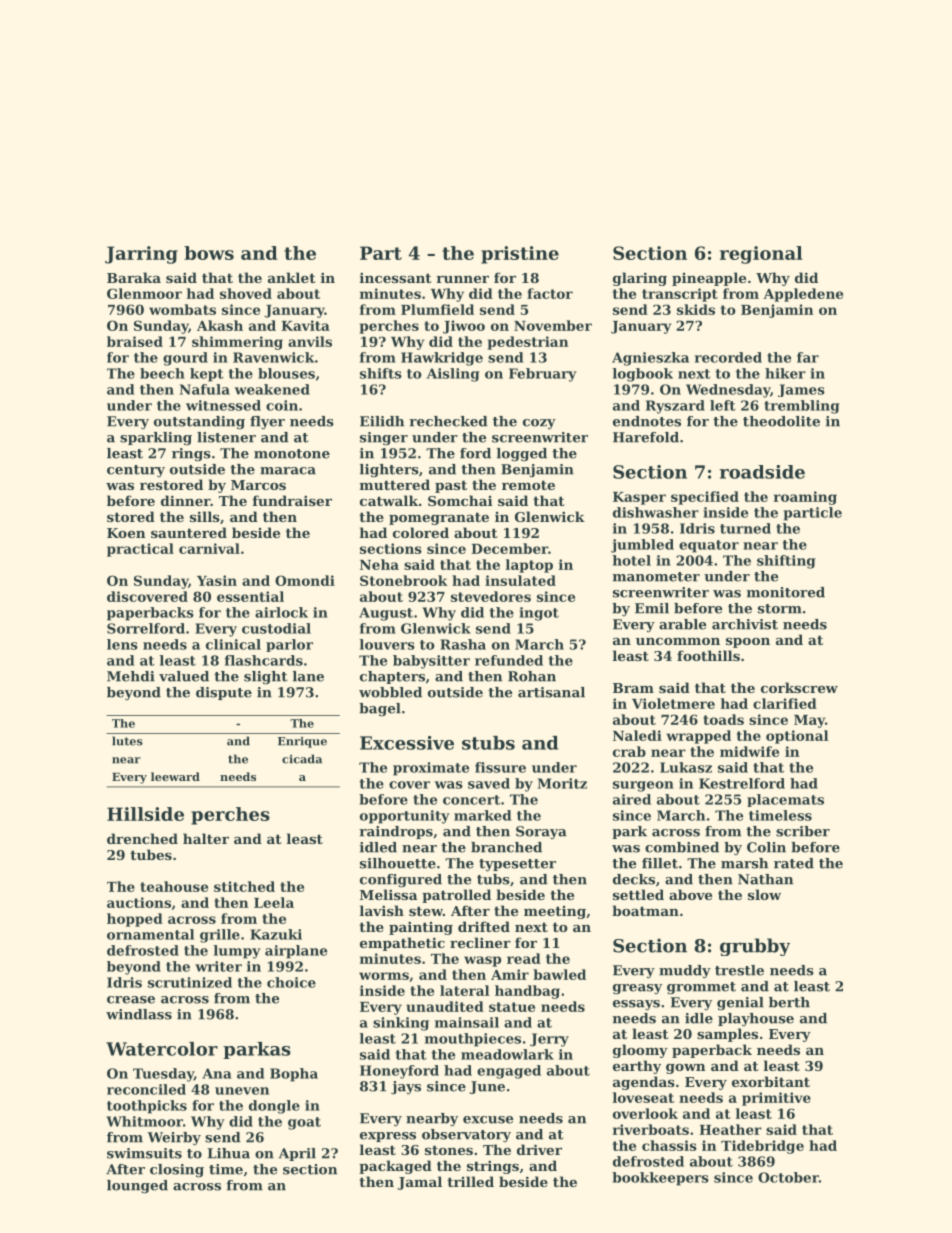  Describe the element at coordinates (146, 1089) in the document. I see `reconciled` at that location.
